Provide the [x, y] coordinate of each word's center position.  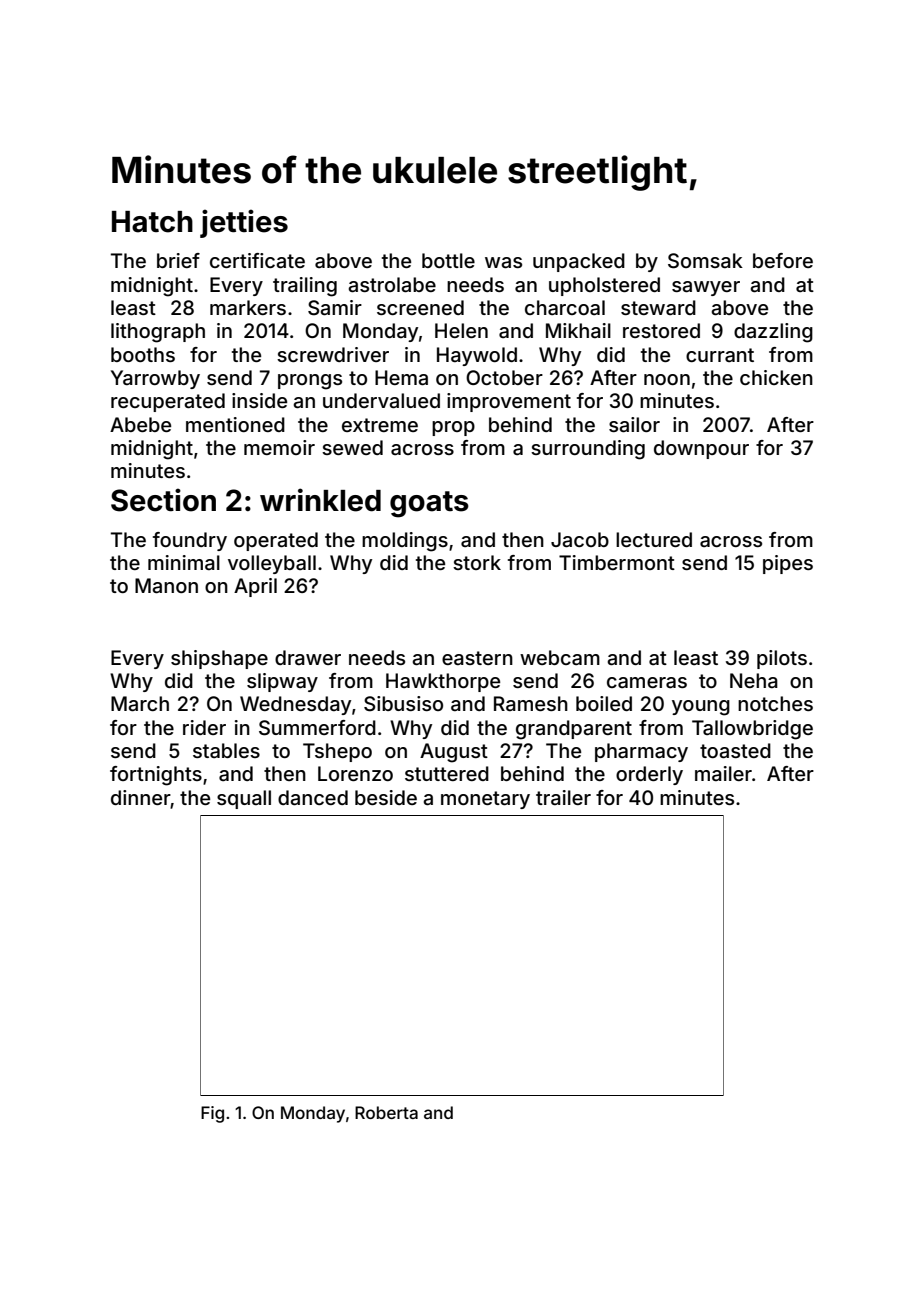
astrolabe [392, 284]
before [783, 260]
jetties [244, 223]
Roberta [386, 1112]
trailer [563, 797]
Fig [212, 1114]
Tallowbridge [752, 730]
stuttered [447, 773]
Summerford [317, 728]
